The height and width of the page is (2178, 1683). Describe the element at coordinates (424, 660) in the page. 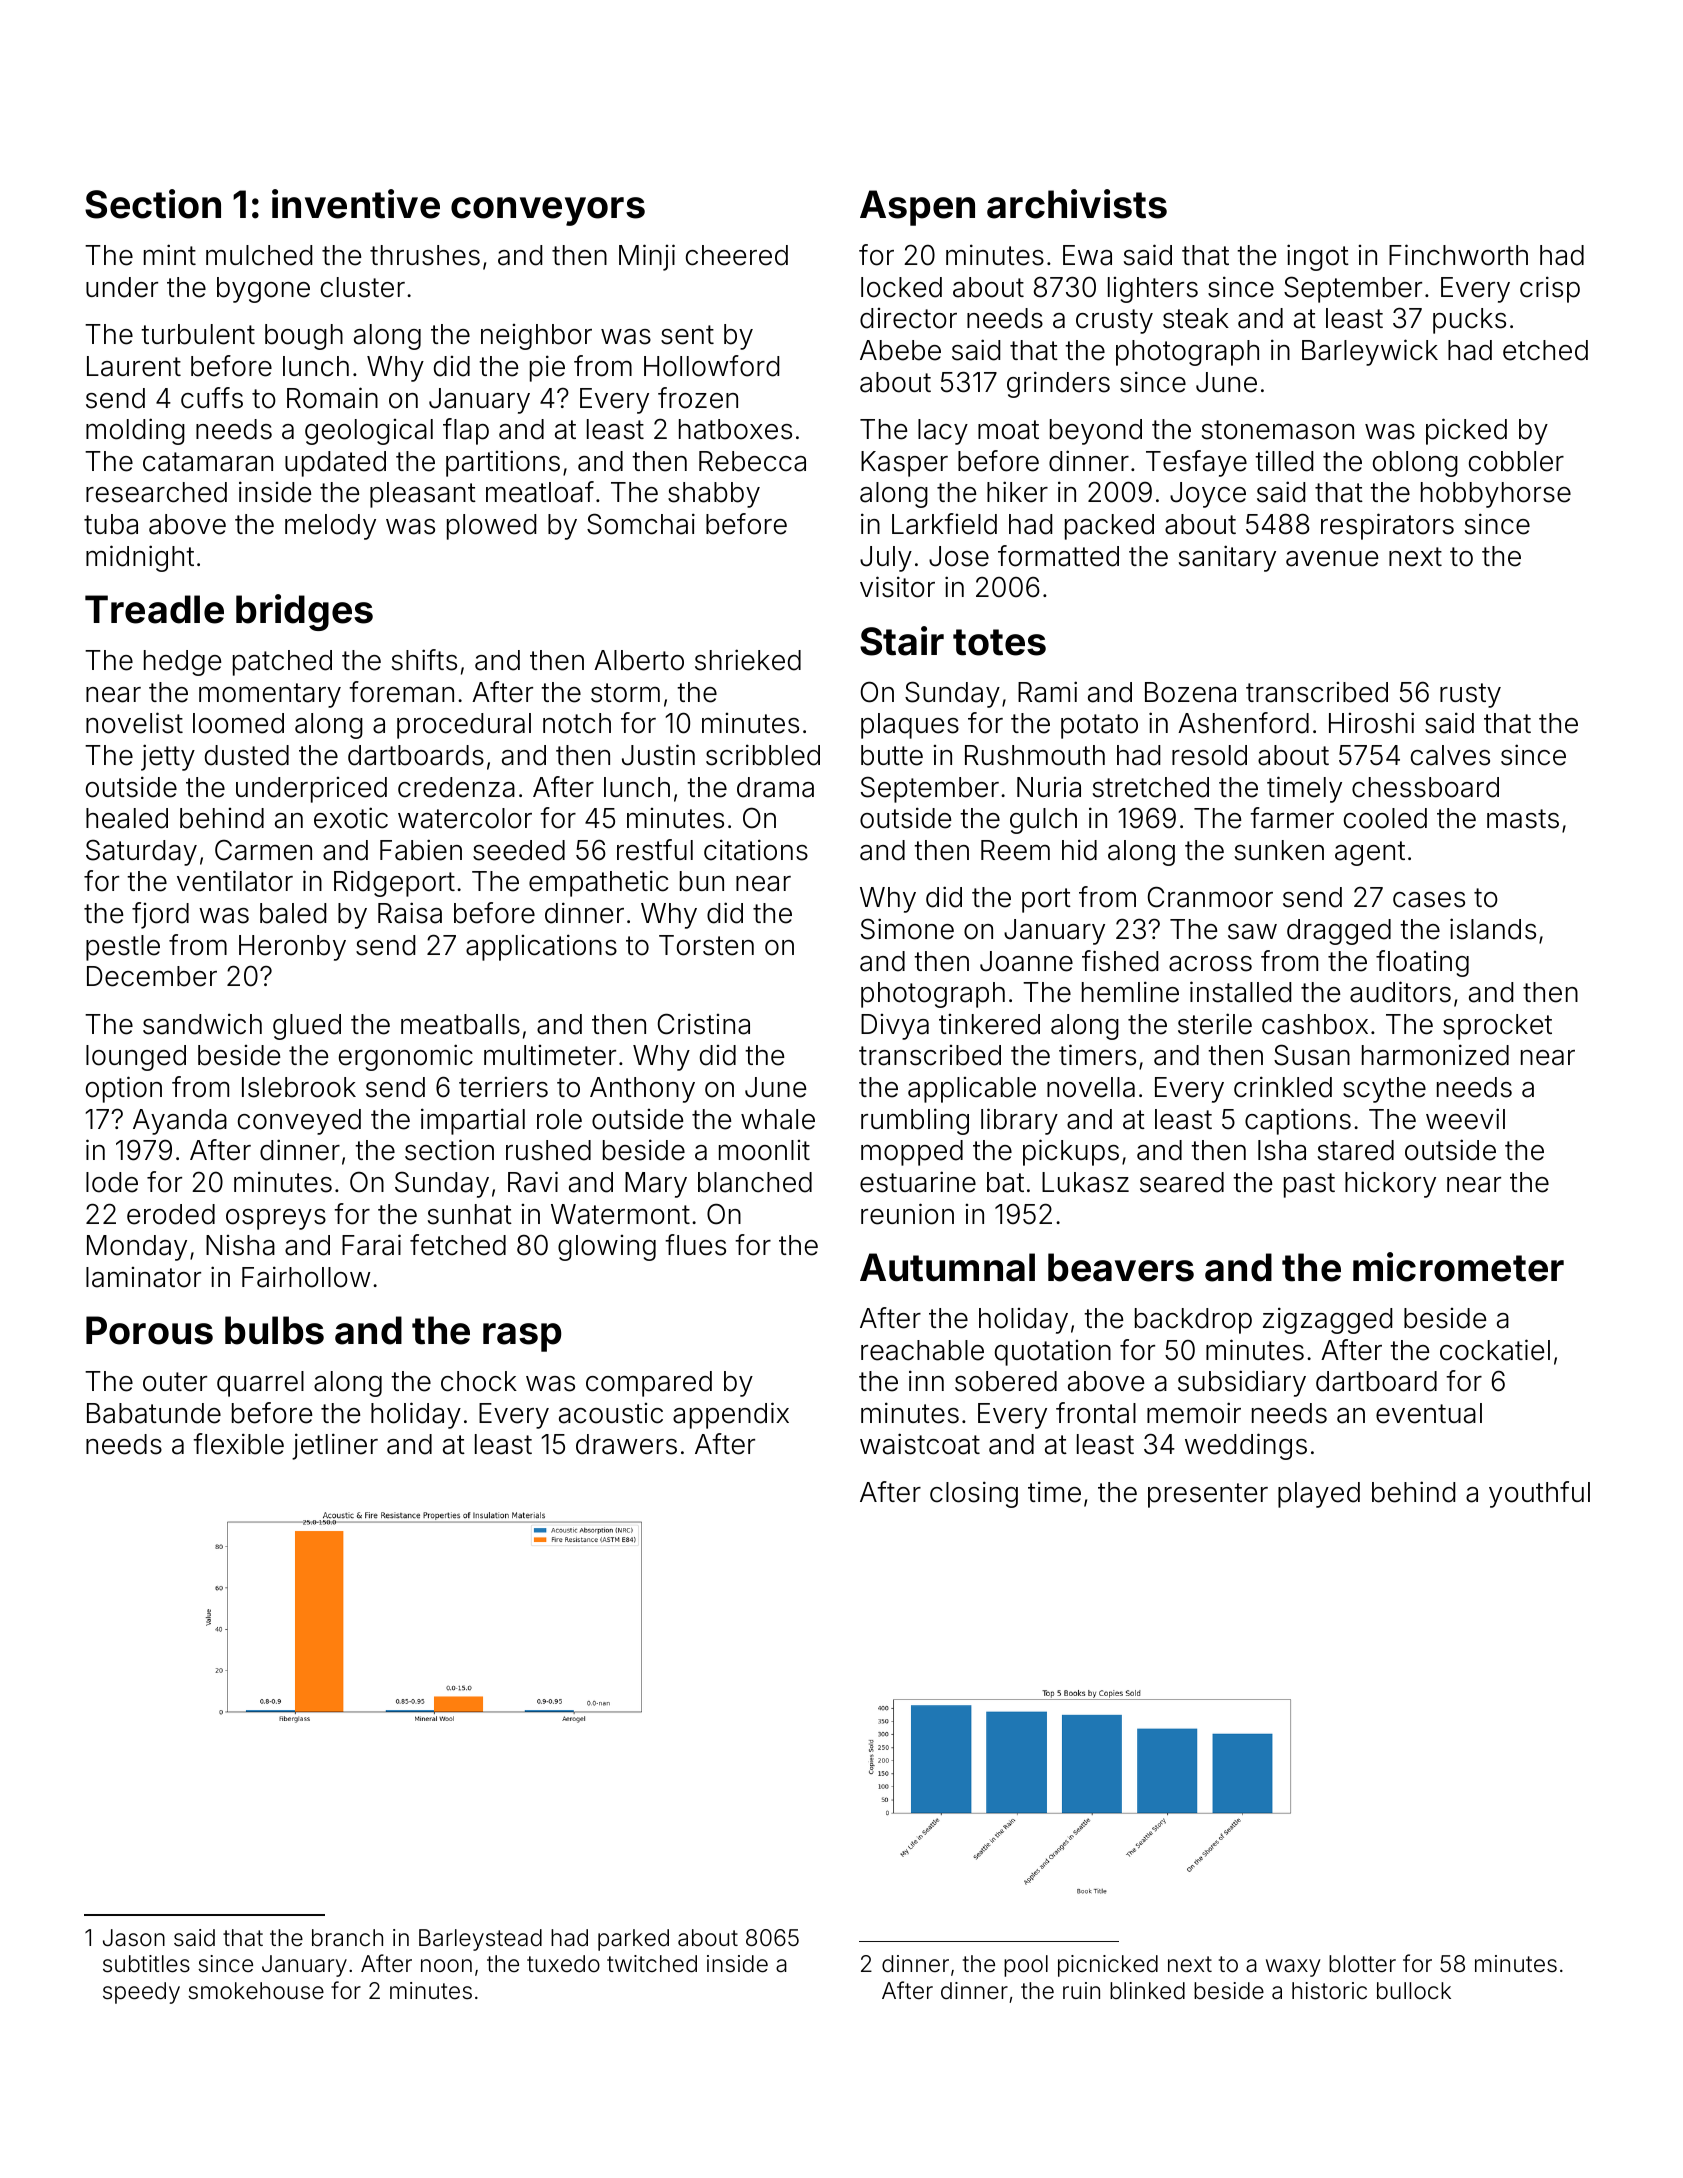

I see `shifts` at that location.
